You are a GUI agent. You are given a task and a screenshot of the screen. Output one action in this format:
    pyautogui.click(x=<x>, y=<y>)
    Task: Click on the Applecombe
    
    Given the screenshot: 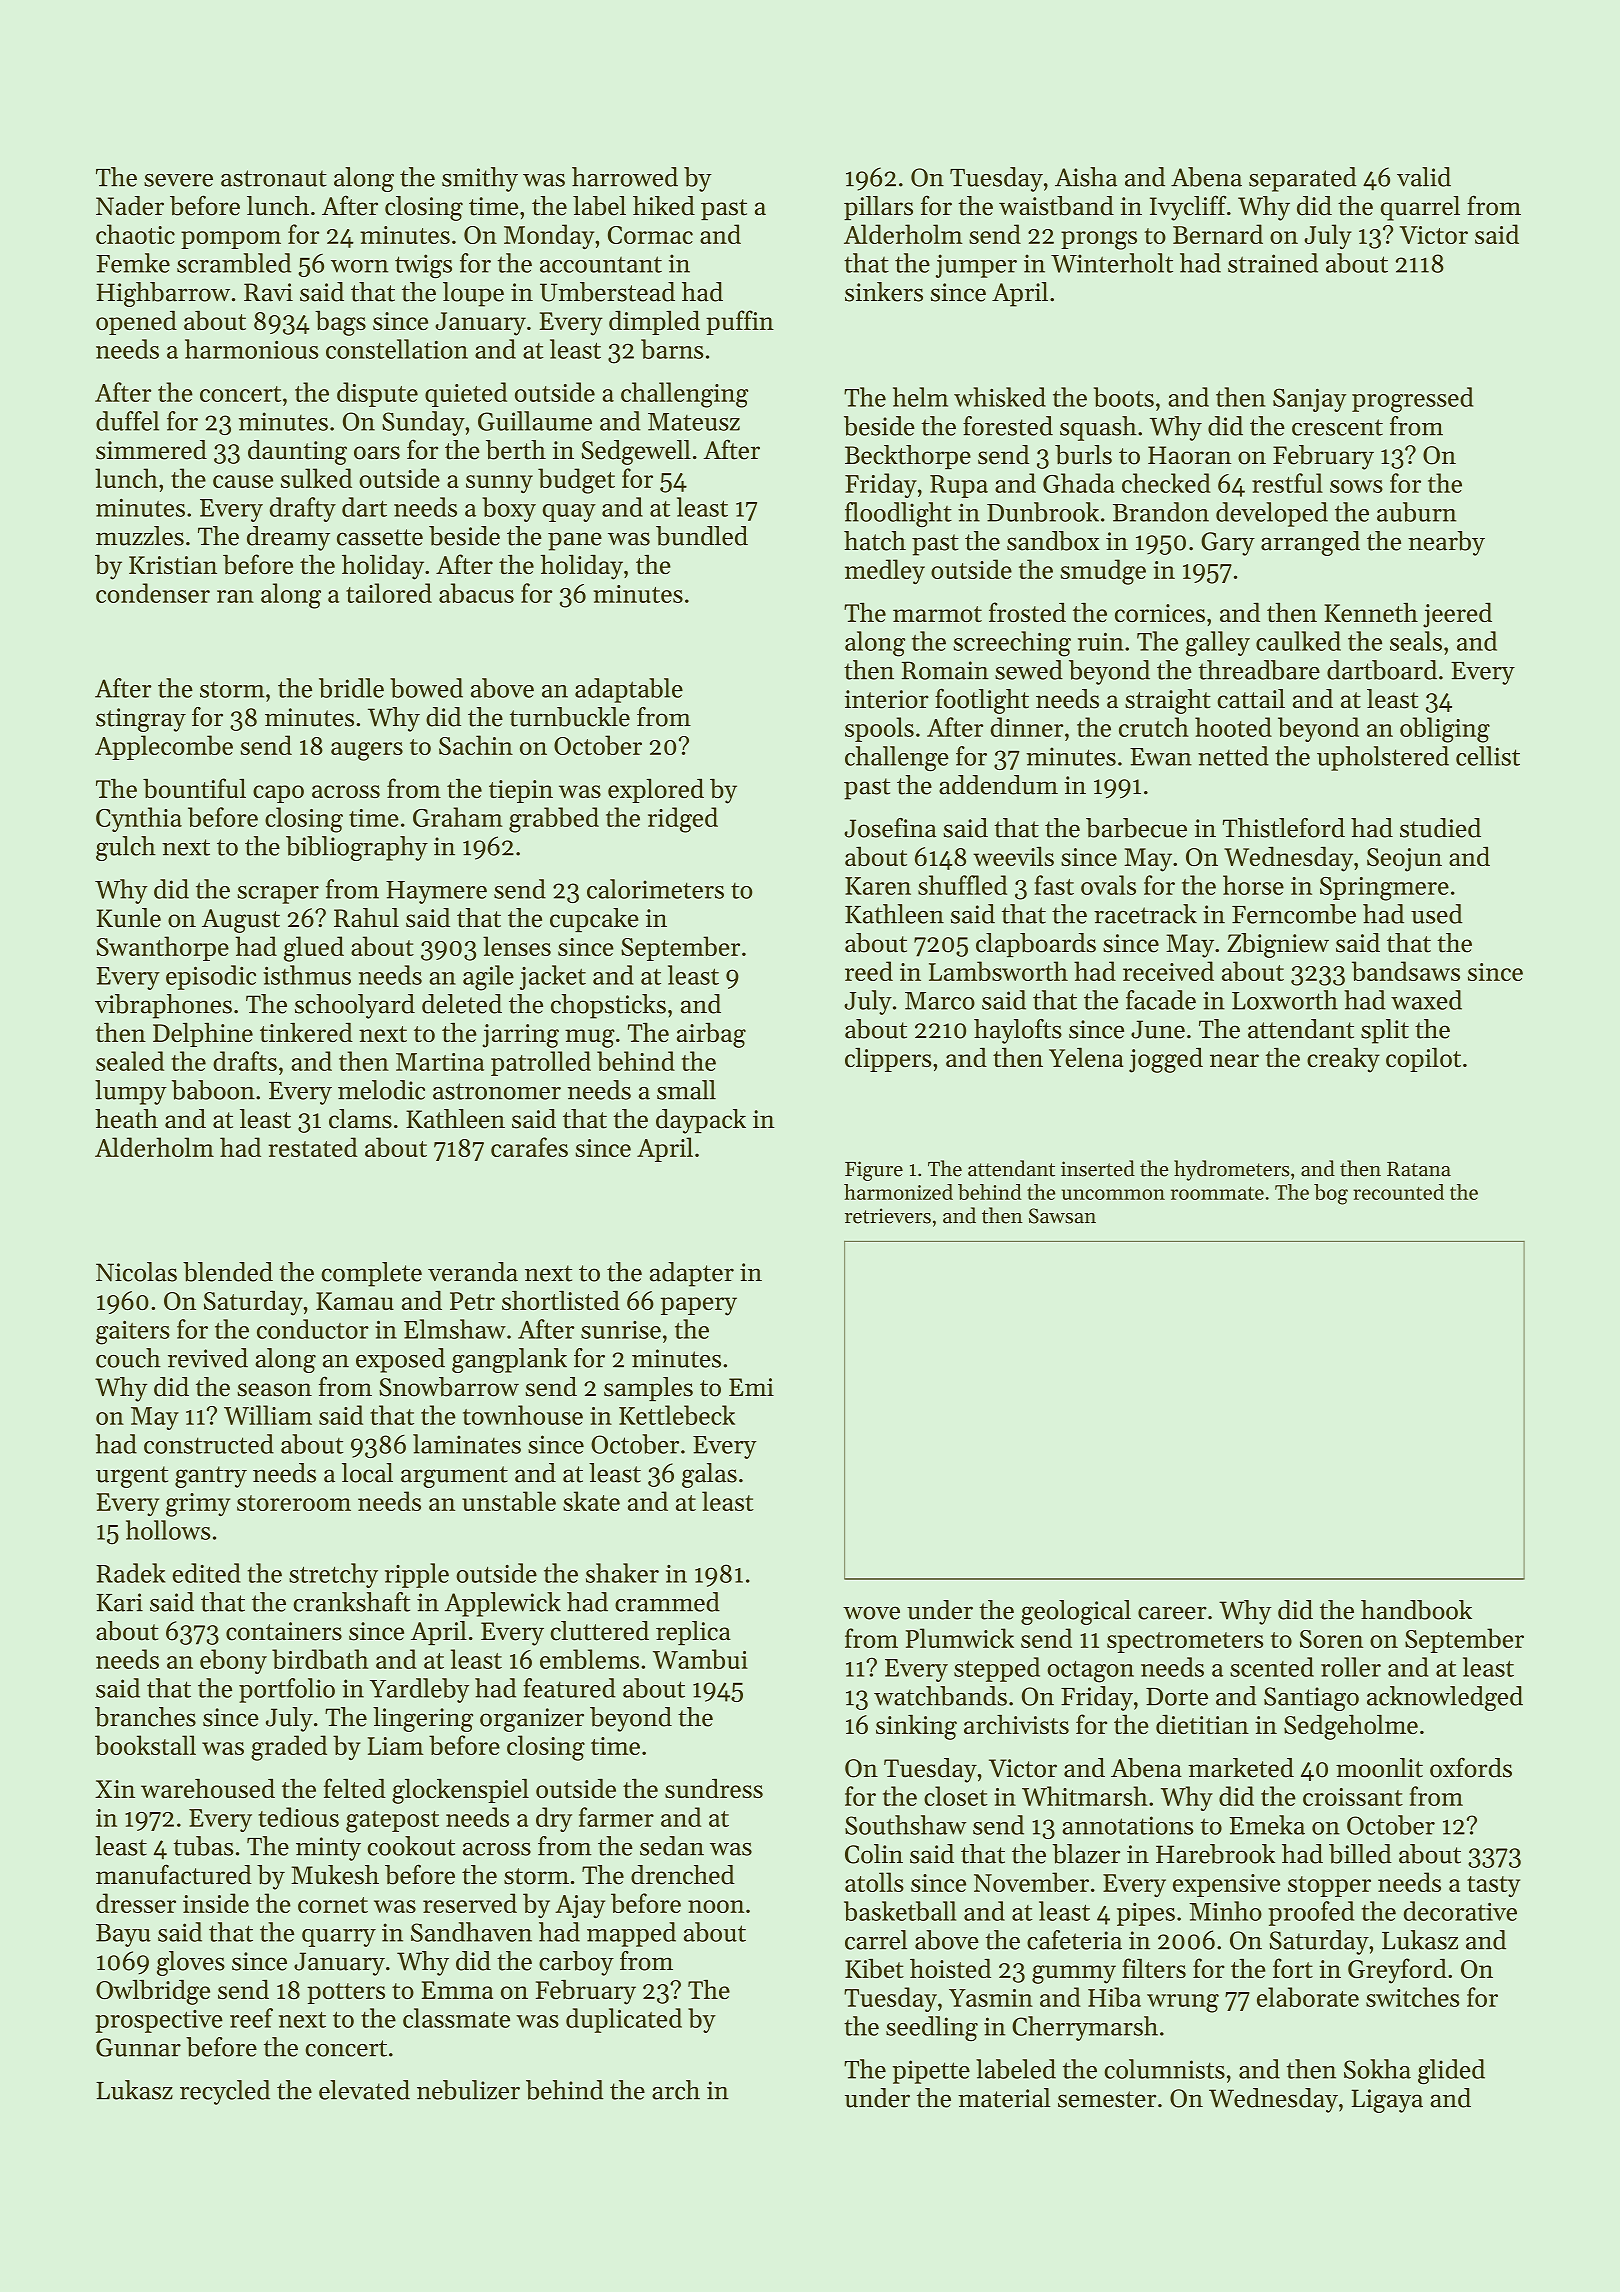 What is the action you would take?
    pyautogui.click(x=164, y=747)
